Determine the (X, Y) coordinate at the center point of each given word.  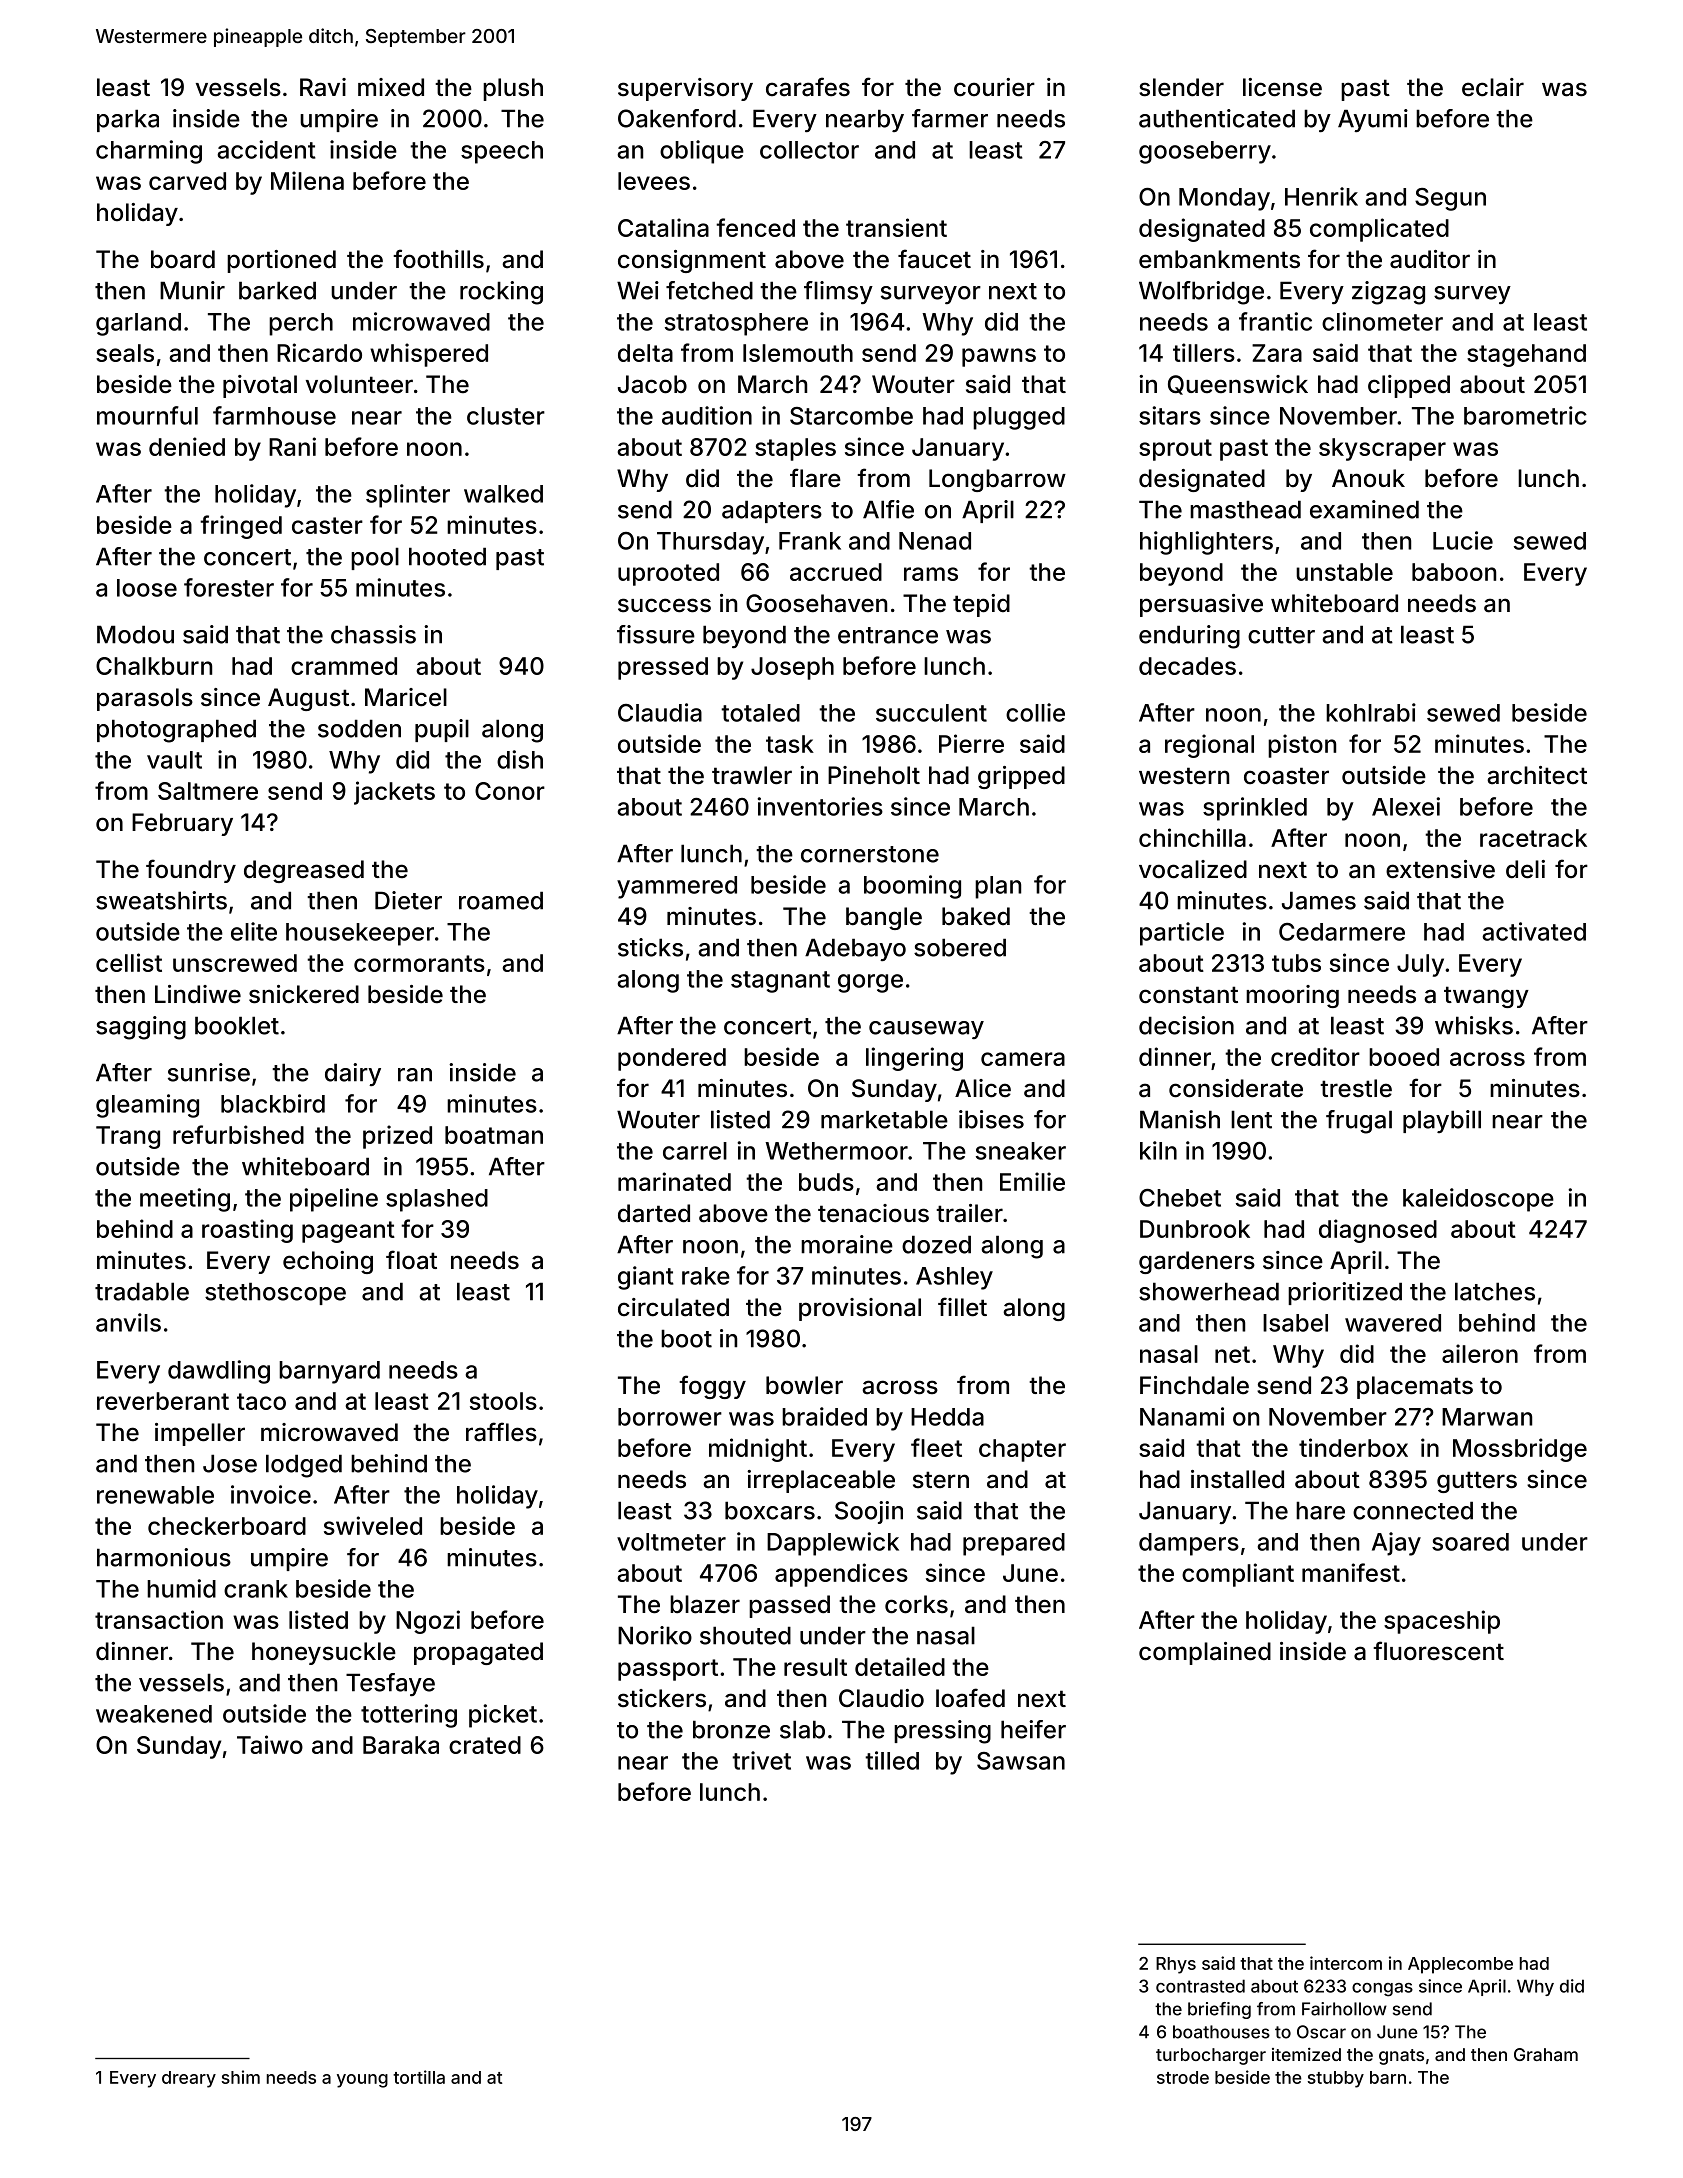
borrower (670, 1417)
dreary (189, 2079)
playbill (1442, 1121)
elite (254, 931)
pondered (672, 1059)
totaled (760, 713)
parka (128, 120)
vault (174, 760)
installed (1237, 1479)
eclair (1493, 87)
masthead (1245, 509)
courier (994, 87)
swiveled (373, 1525)
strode (1183, 2077)
